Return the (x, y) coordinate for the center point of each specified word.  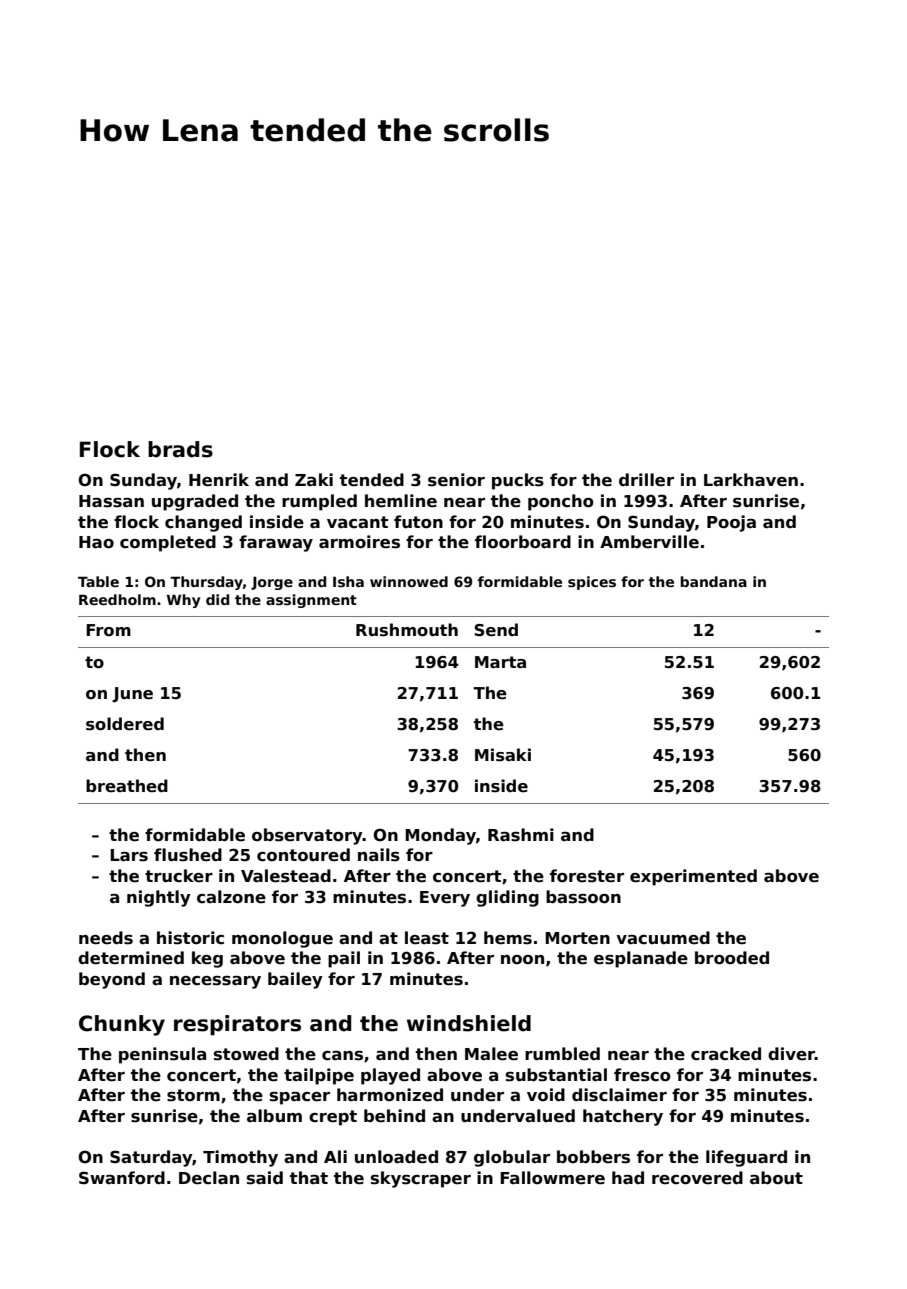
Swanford (122, 1178)
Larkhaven (751, 480)
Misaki (503, 755)
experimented (693, 877)
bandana (713, 581)
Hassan (111, 501)
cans (342, 1056)
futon (418, 522)
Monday (440, 836)
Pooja (731, 523)
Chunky (122, 1025)
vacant (357, 522)
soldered (125, 724)
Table (98, 581)
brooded (732, 958)
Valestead (286, 876)
